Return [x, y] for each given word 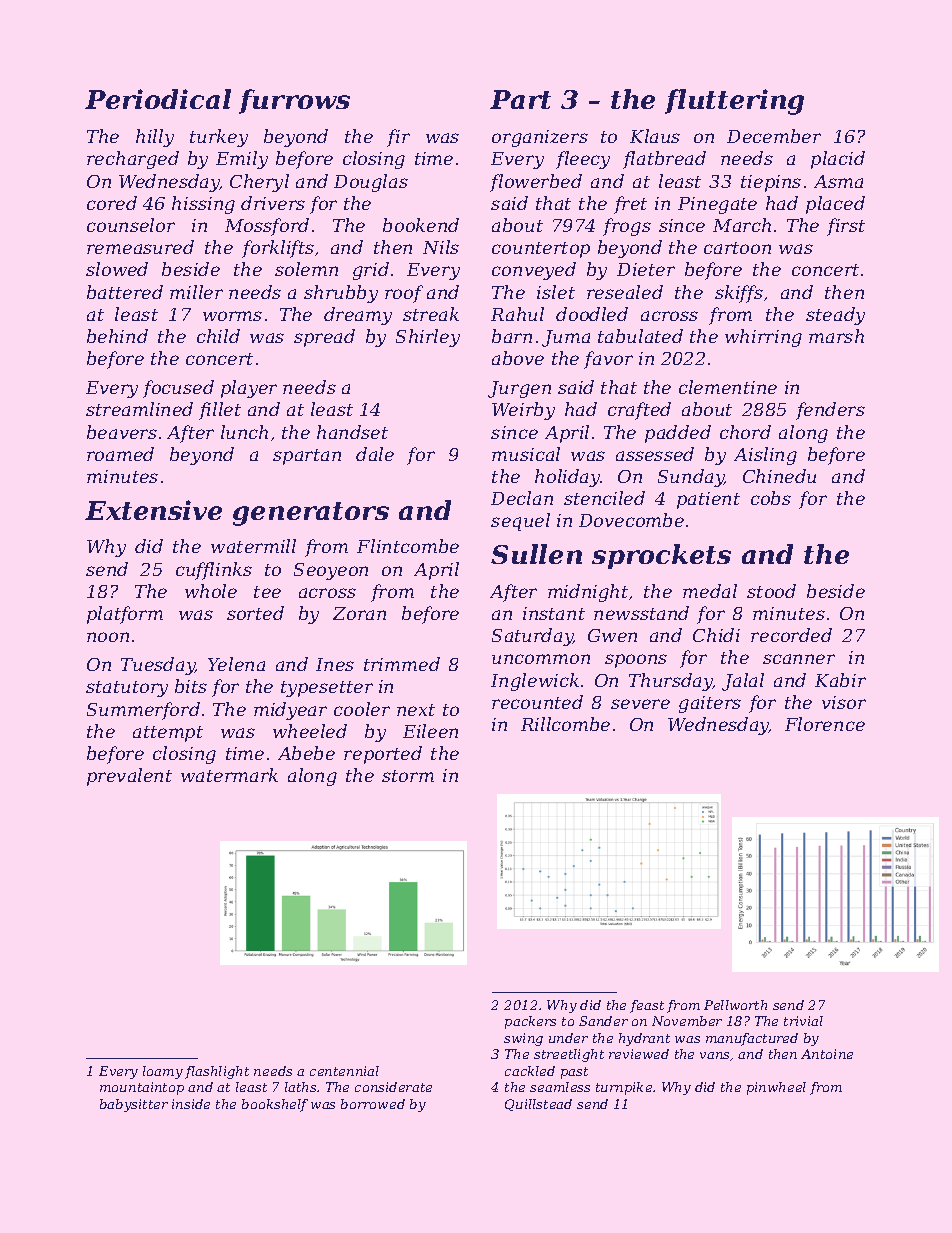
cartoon [737, 248]
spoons [636, 661]
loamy [163, 1072]
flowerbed [536, 183]
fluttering [734, 102]
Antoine [827, 1054]
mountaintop [142, 1088]
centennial [344, 1071]
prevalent [129, 777]
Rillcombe [565, 724]
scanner [799, 659]
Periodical [158, 99]
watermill [253, 546]
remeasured [140, 247]
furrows [294, 101]
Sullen [536, 554]
